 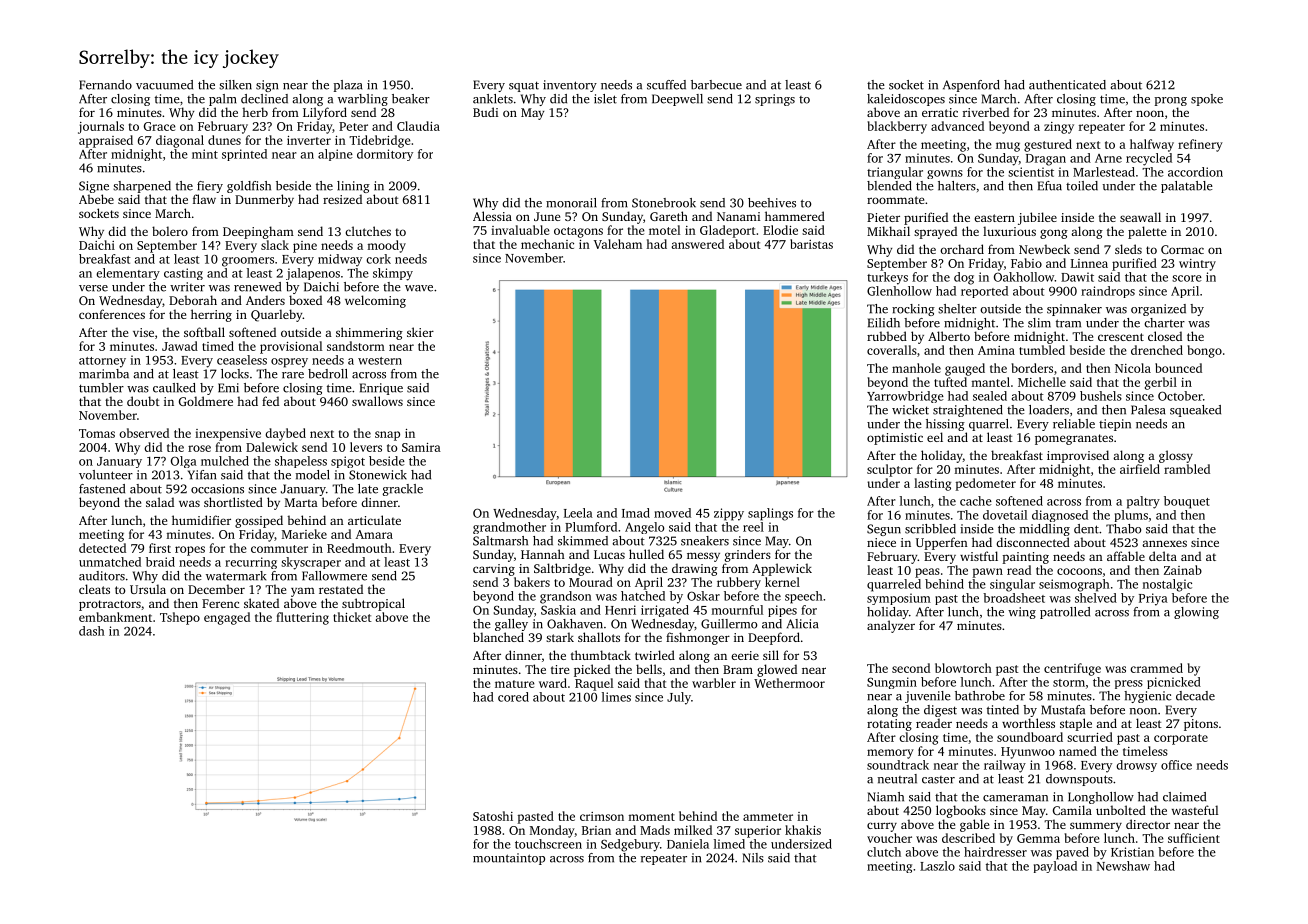 What do you see at coordinates (891, 626) in the screenshot?
I see `analyzer` at bounding box center [891, 626].
